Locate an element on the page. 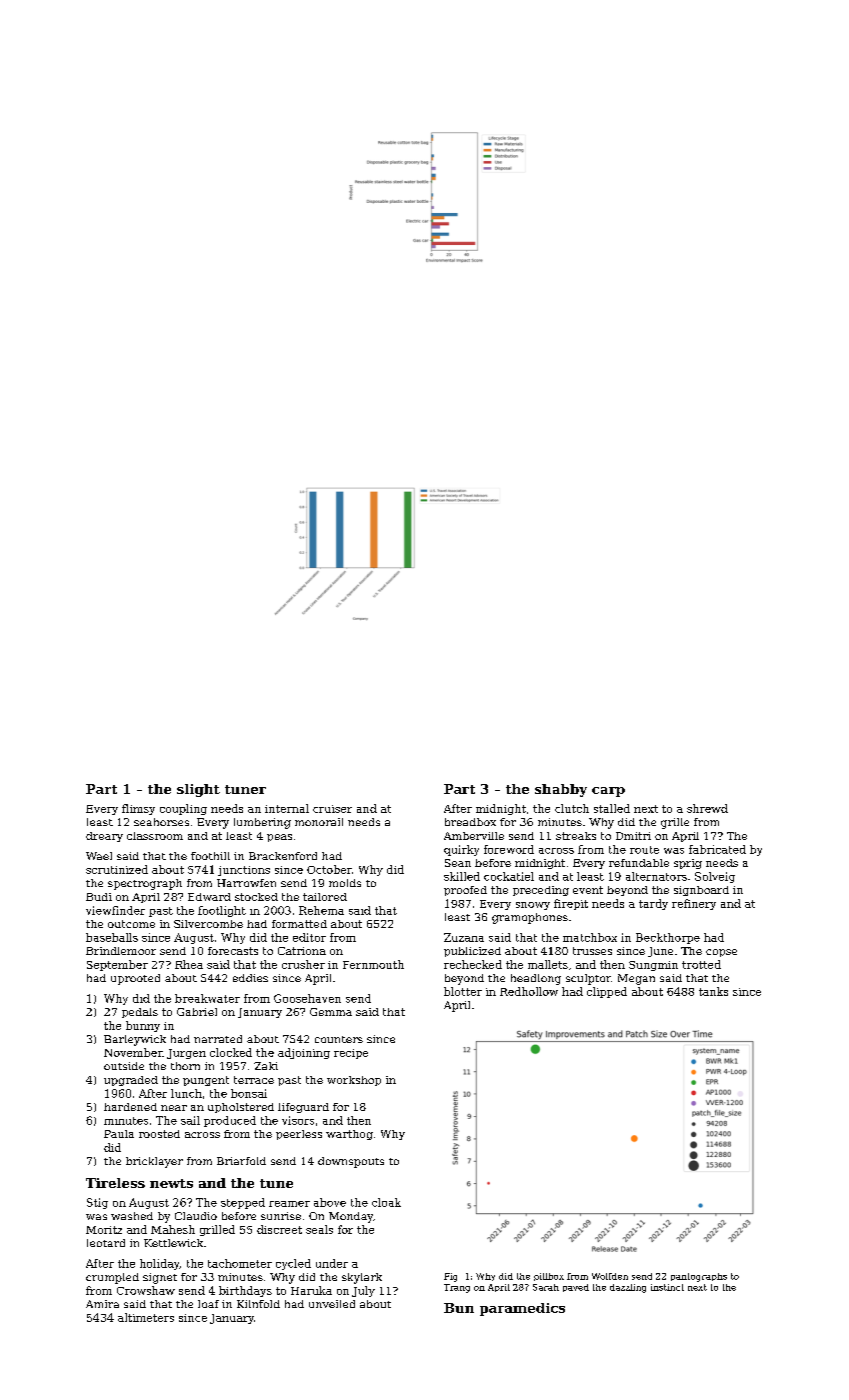  downspouts is located at coordinates (351, 1162).
